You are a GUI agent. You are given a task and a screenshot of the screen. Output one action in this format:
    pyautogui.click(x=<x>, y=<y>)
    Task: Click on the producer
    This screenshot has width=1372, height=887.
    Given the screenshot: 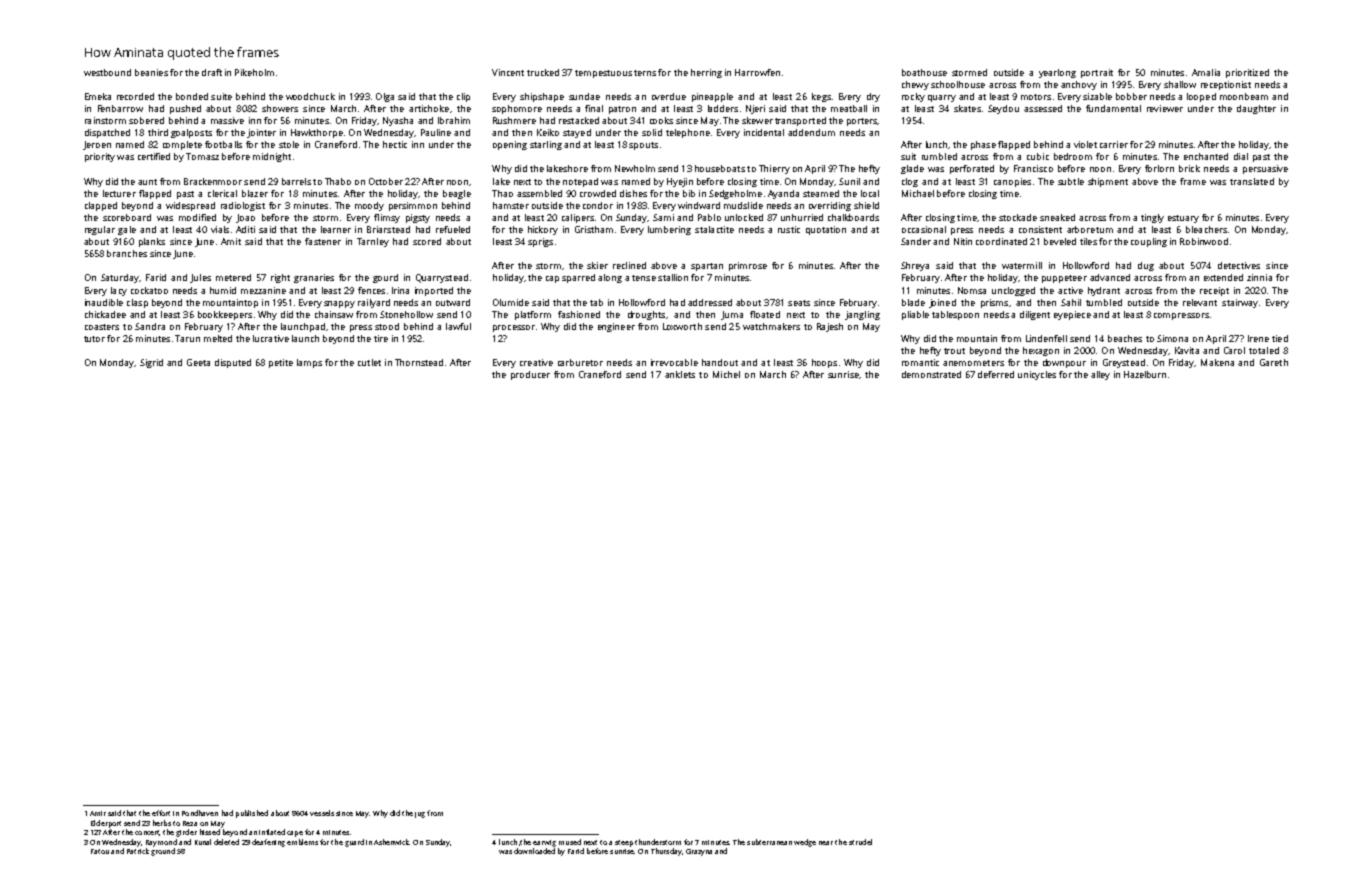 What is the action you would take?
    pyautogui.click(x=530, y=375)
